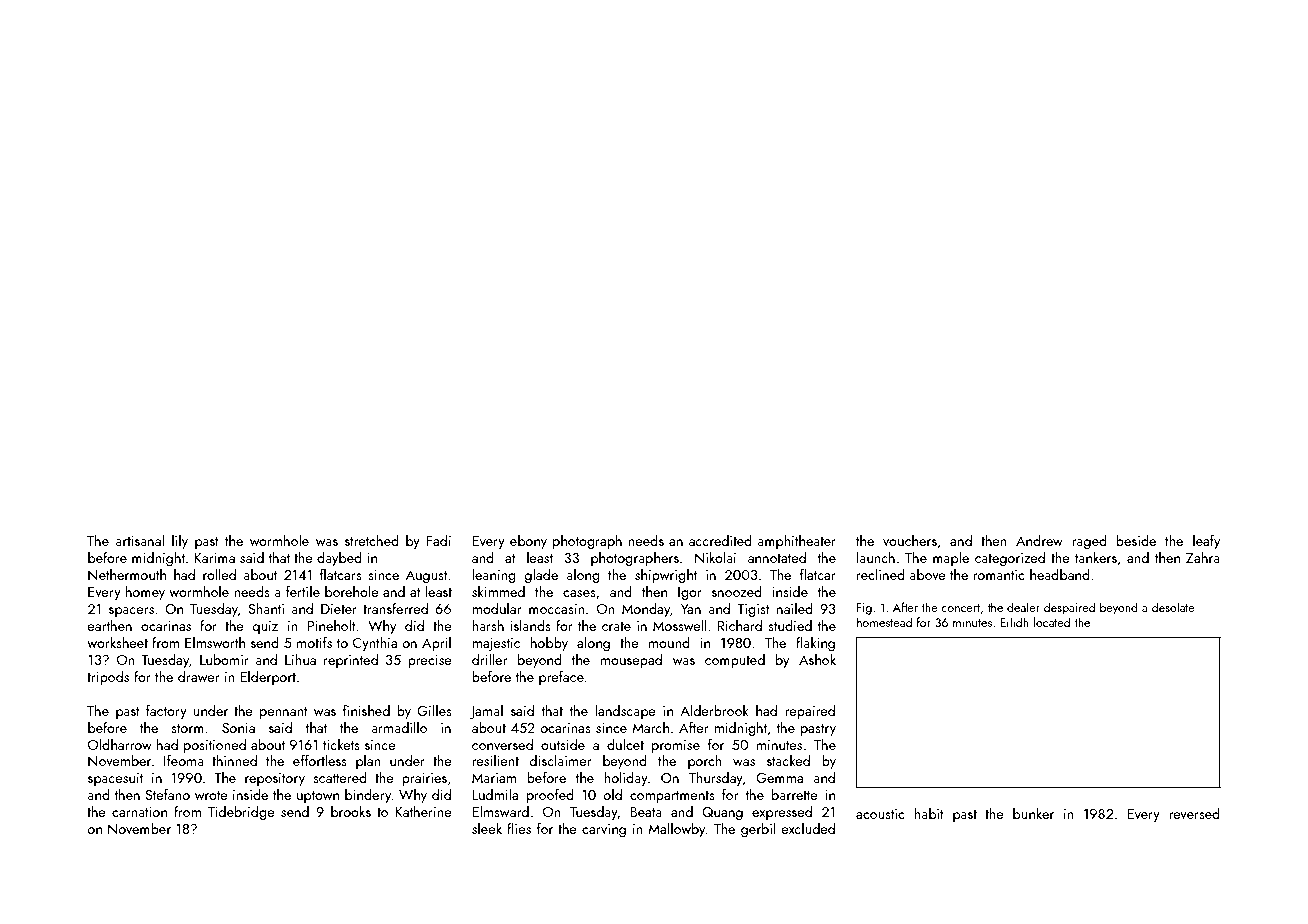 The width and height of the document is (1308, 924). What do you see at coordinates (646, 812) in the document?
I see `Beata` at bounding box center [646, 812].
